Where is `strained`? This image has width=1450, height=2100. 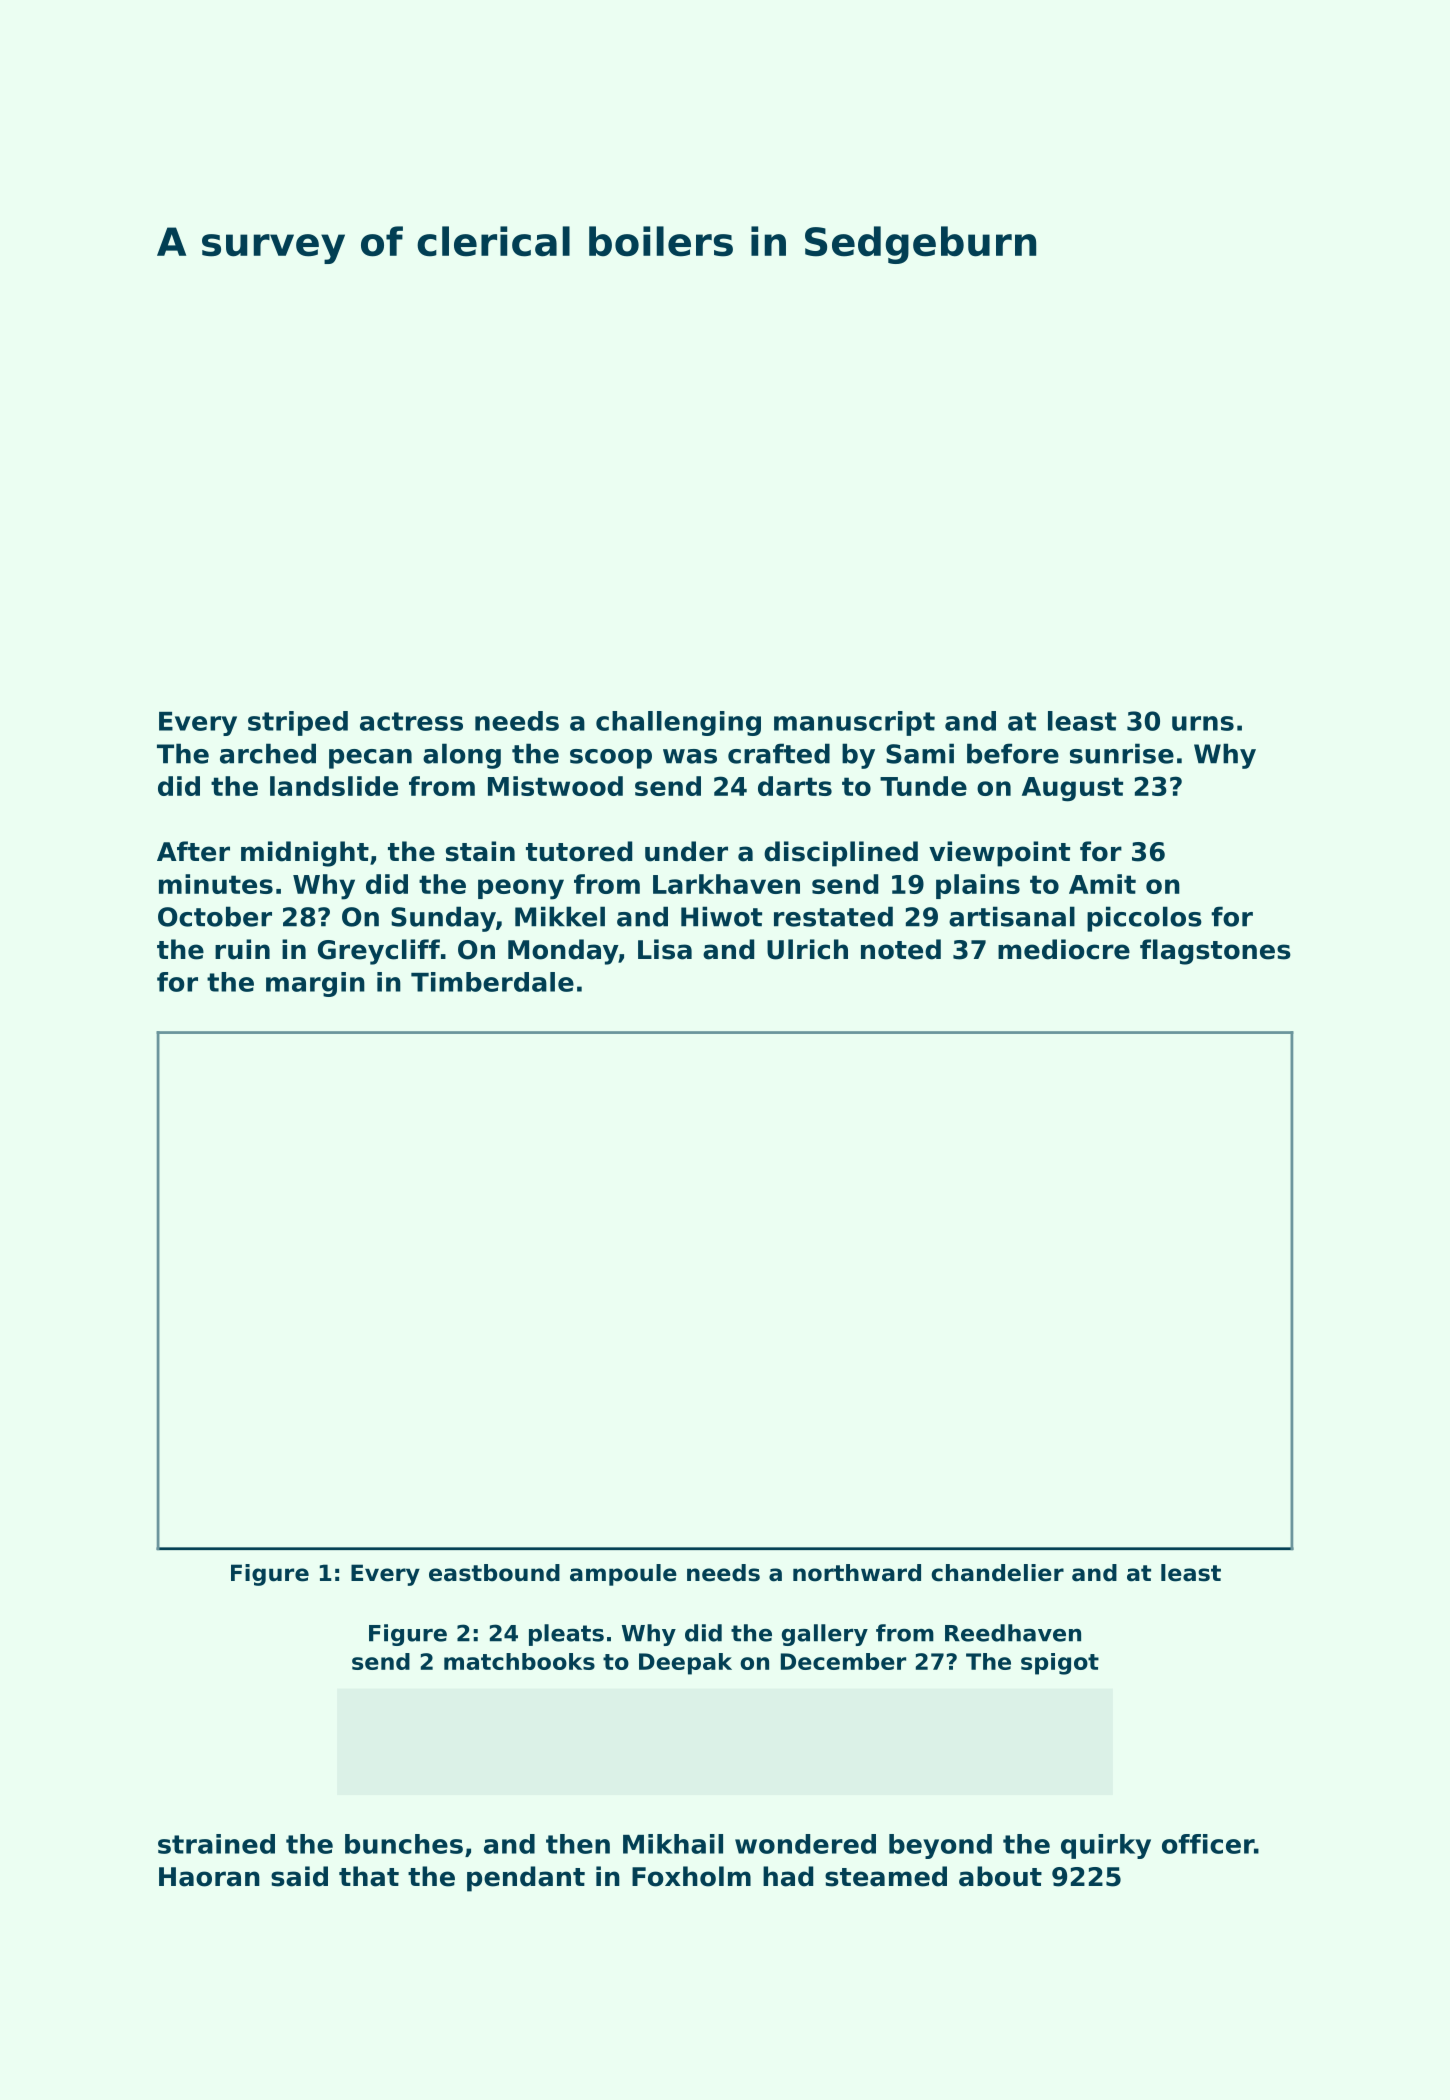 strained is located at coordinates (216, 1844).
